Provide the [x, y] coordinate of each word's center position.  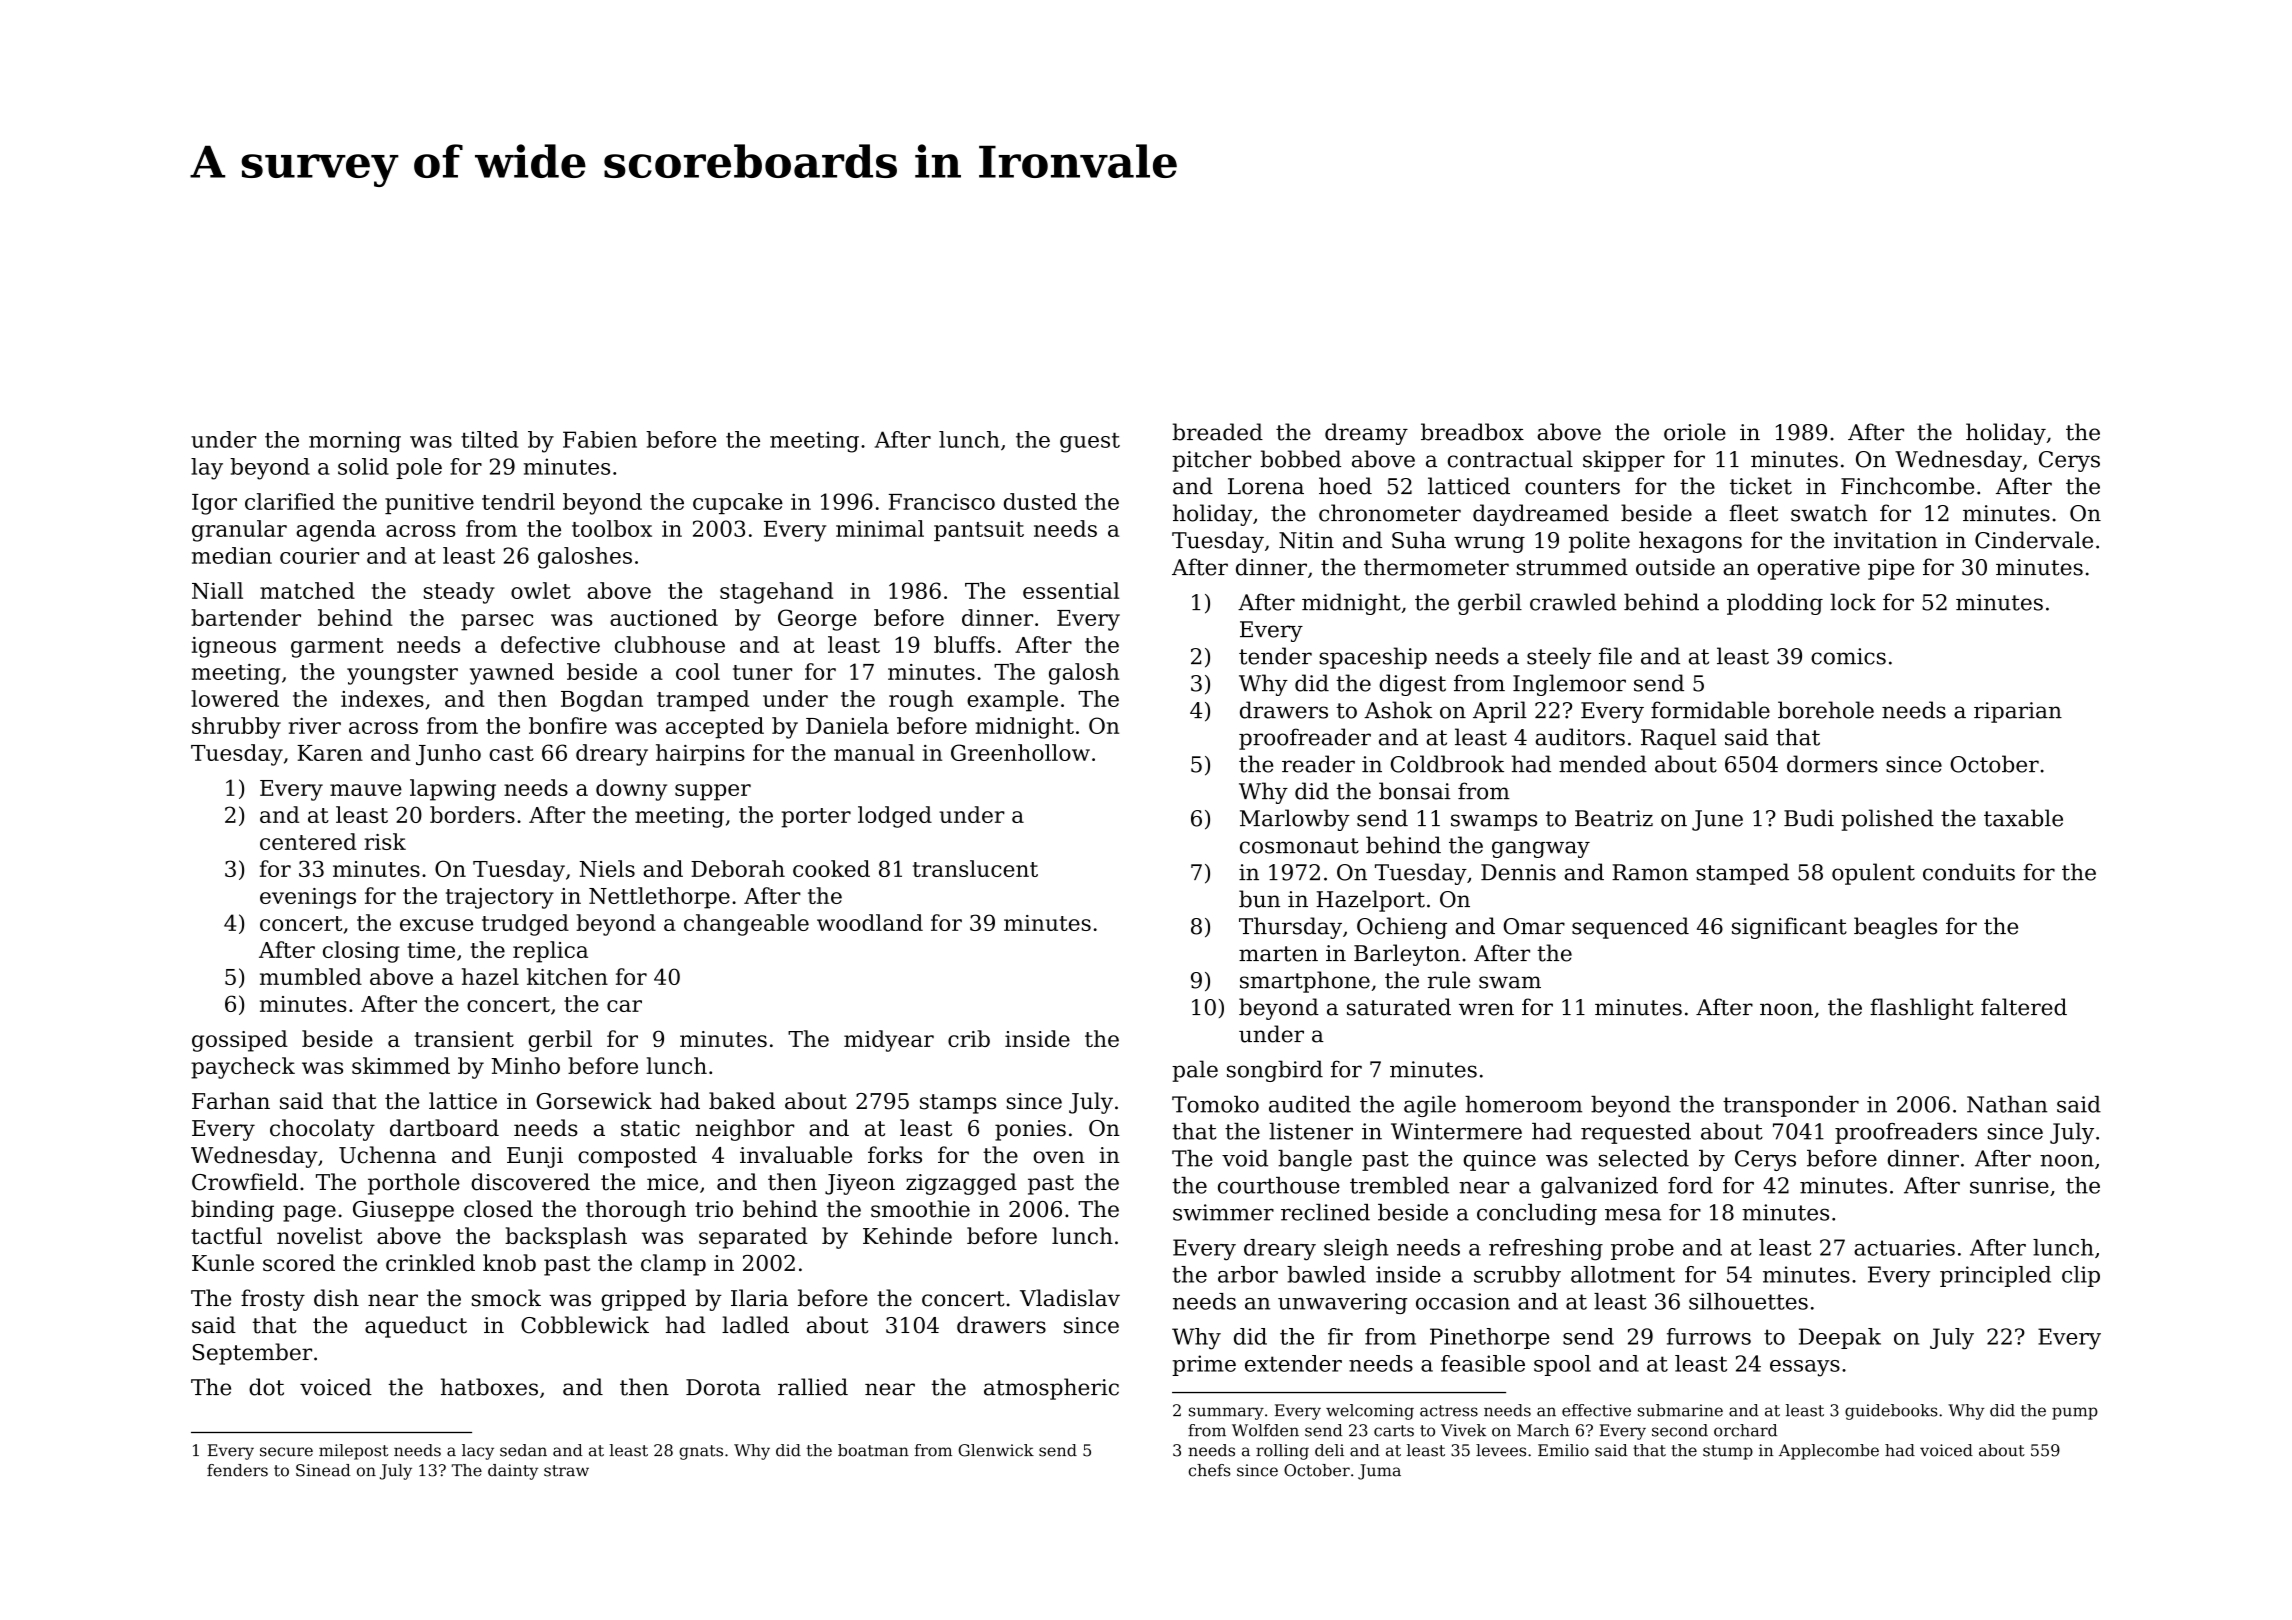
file [1615, 656]
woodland [870, 922]
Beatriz [1614, 818]
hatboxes [489, 1387]
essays [1805, 1368]
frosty [273, 1300]
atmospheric [1051, 1389]
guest [1090, 443]
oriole [1695, 432]
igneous [234, 647]
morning [355, 442]
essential [1071, 590]
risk [385, 841]
